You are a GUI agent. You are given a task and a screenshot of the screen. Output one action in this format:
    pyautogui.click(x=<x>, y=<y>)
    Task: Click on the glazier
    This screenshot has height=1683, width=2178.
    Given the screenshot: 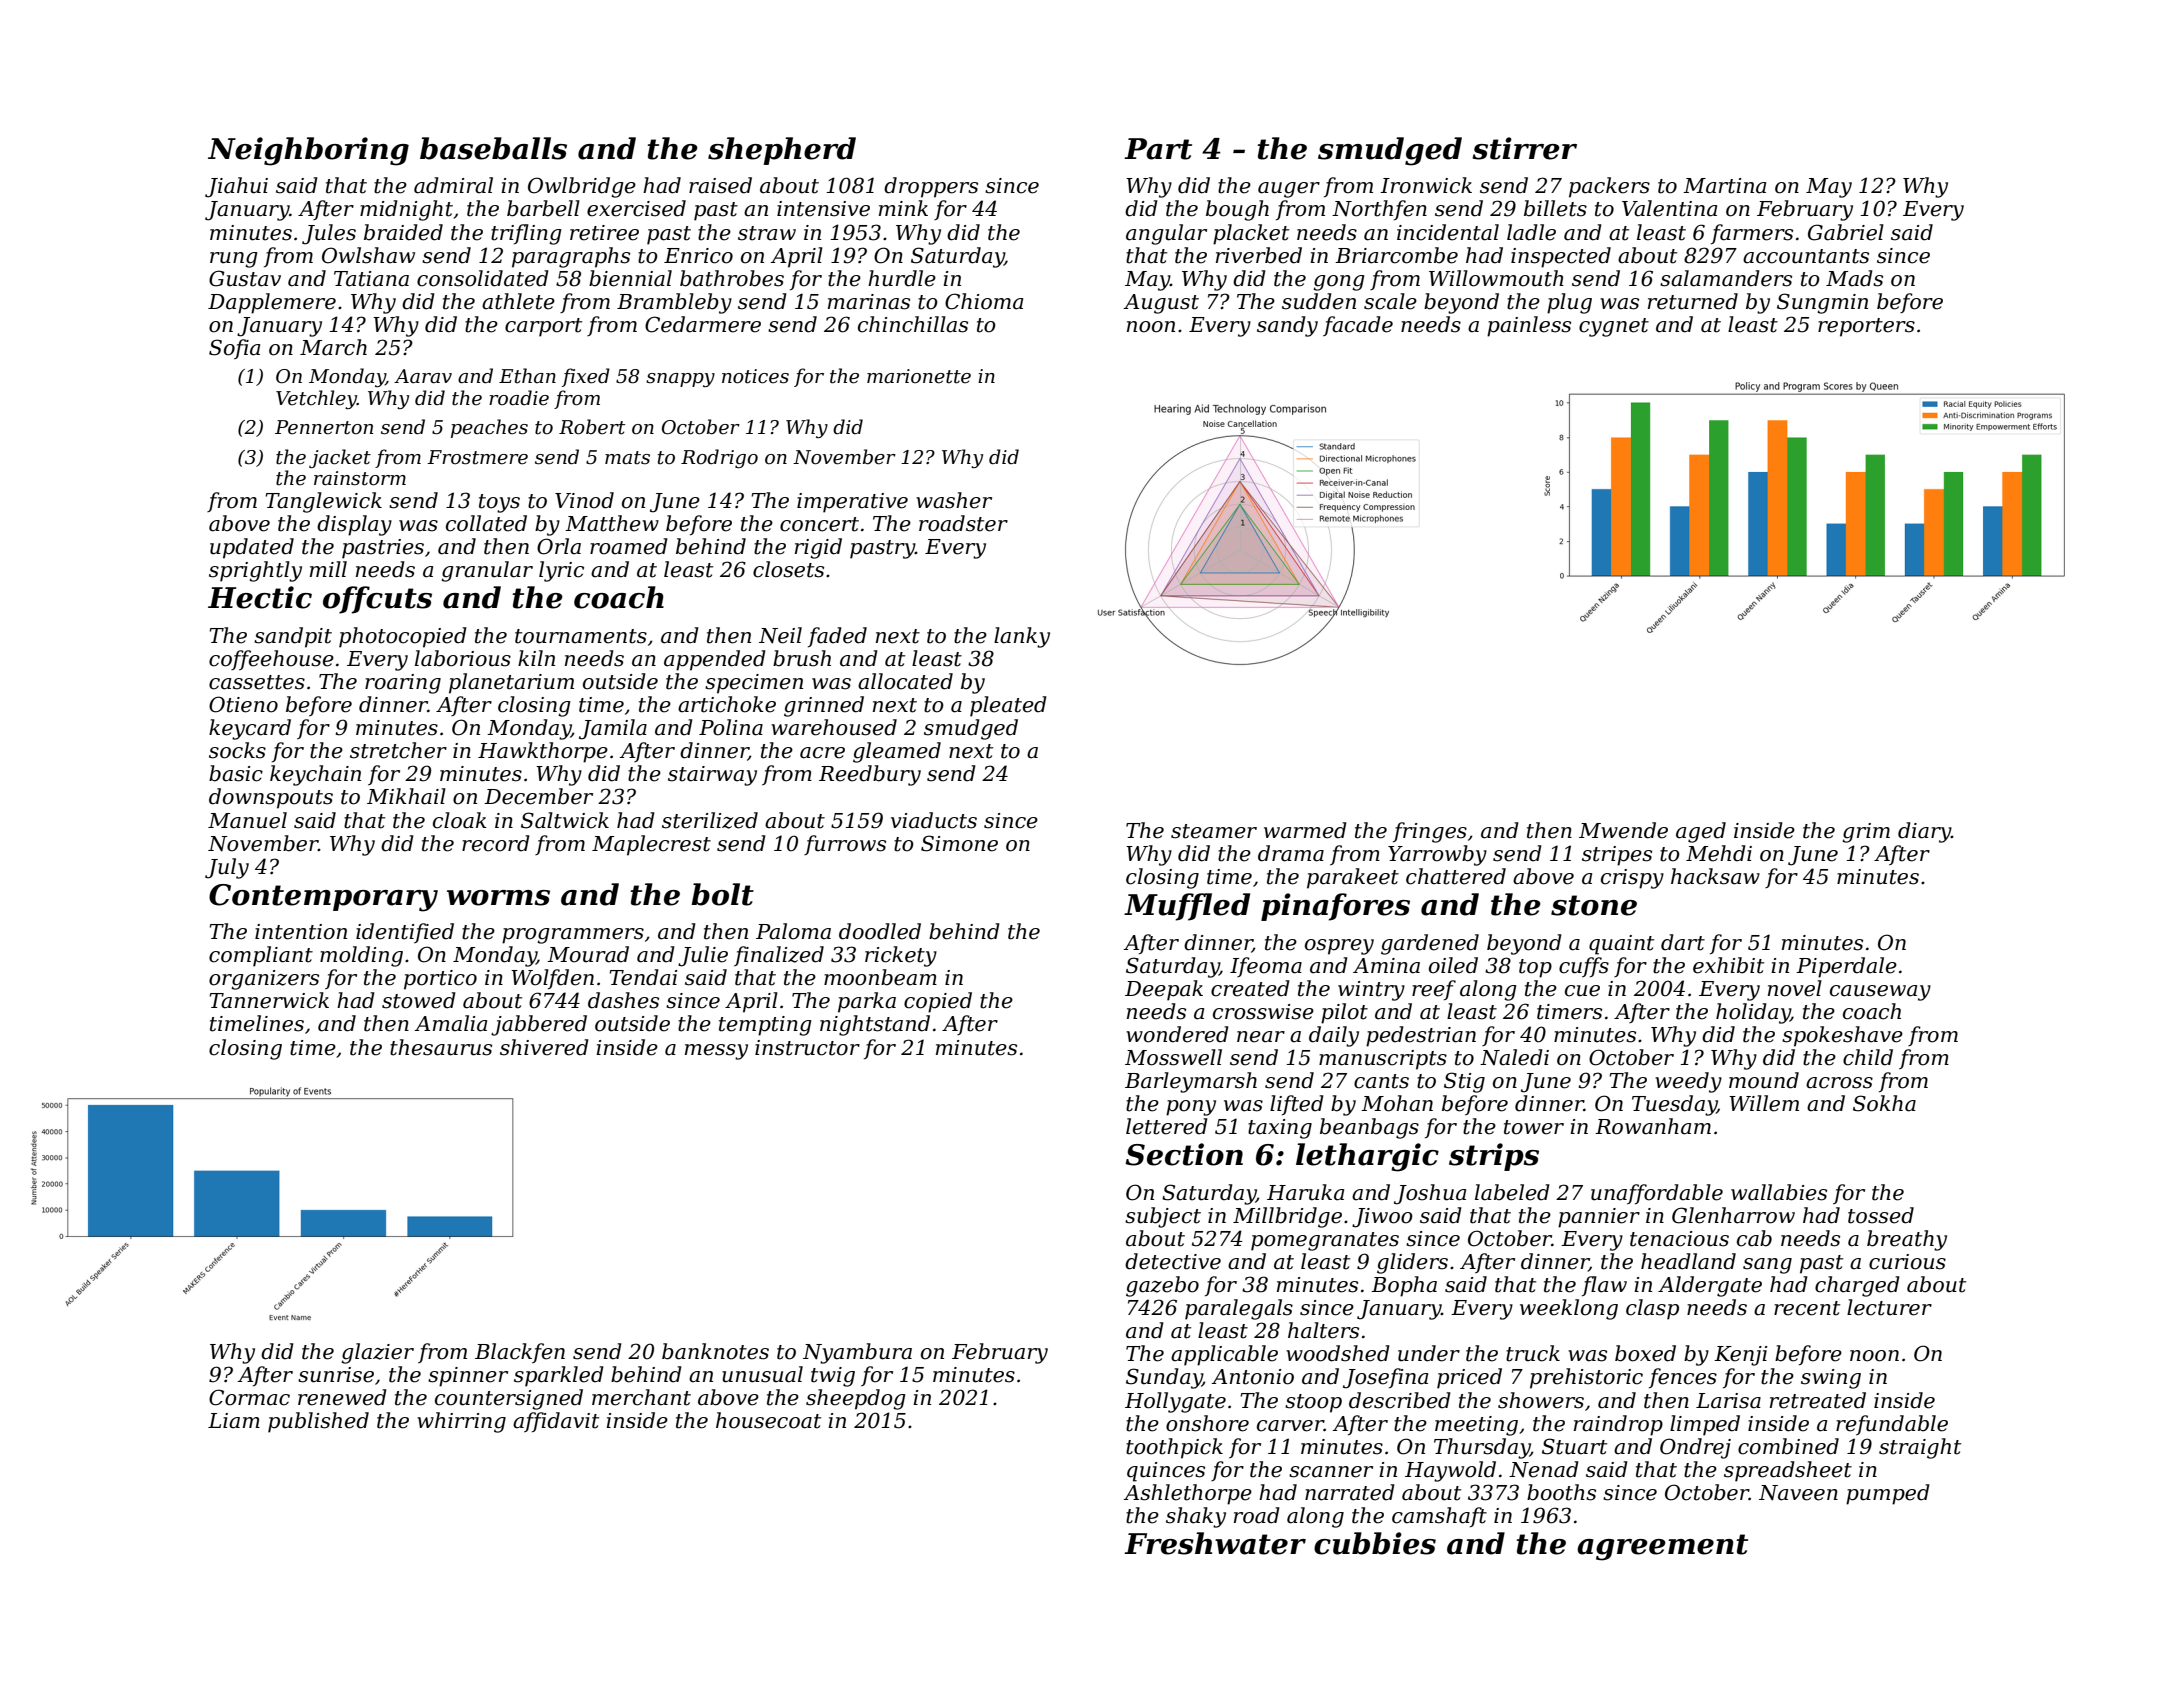 What is the action you would take?
    pyautogui.click(x=377, y=1353)
